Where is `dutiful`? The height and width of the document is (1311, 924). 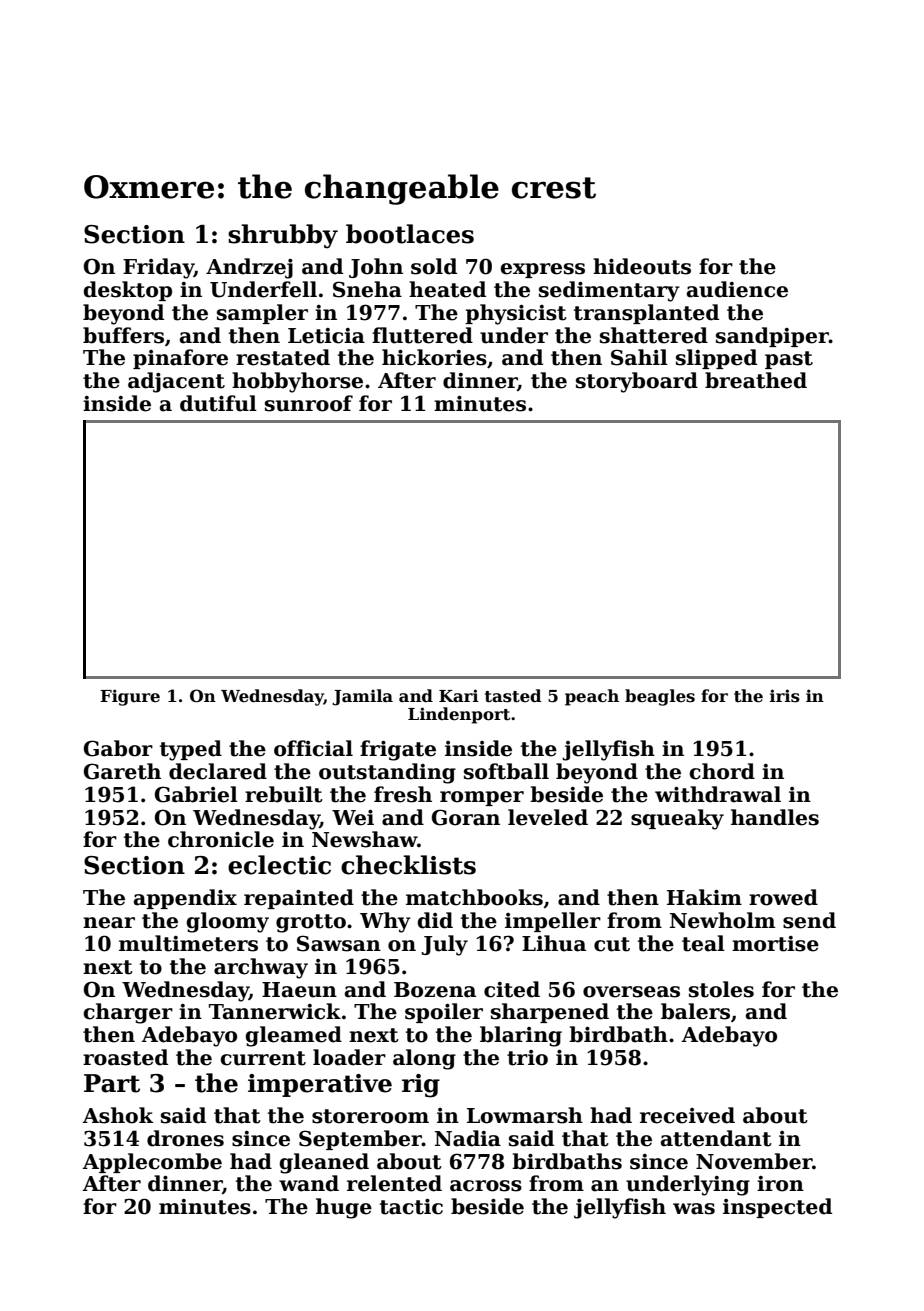 dutiful is located at coordinates (218, 403).
